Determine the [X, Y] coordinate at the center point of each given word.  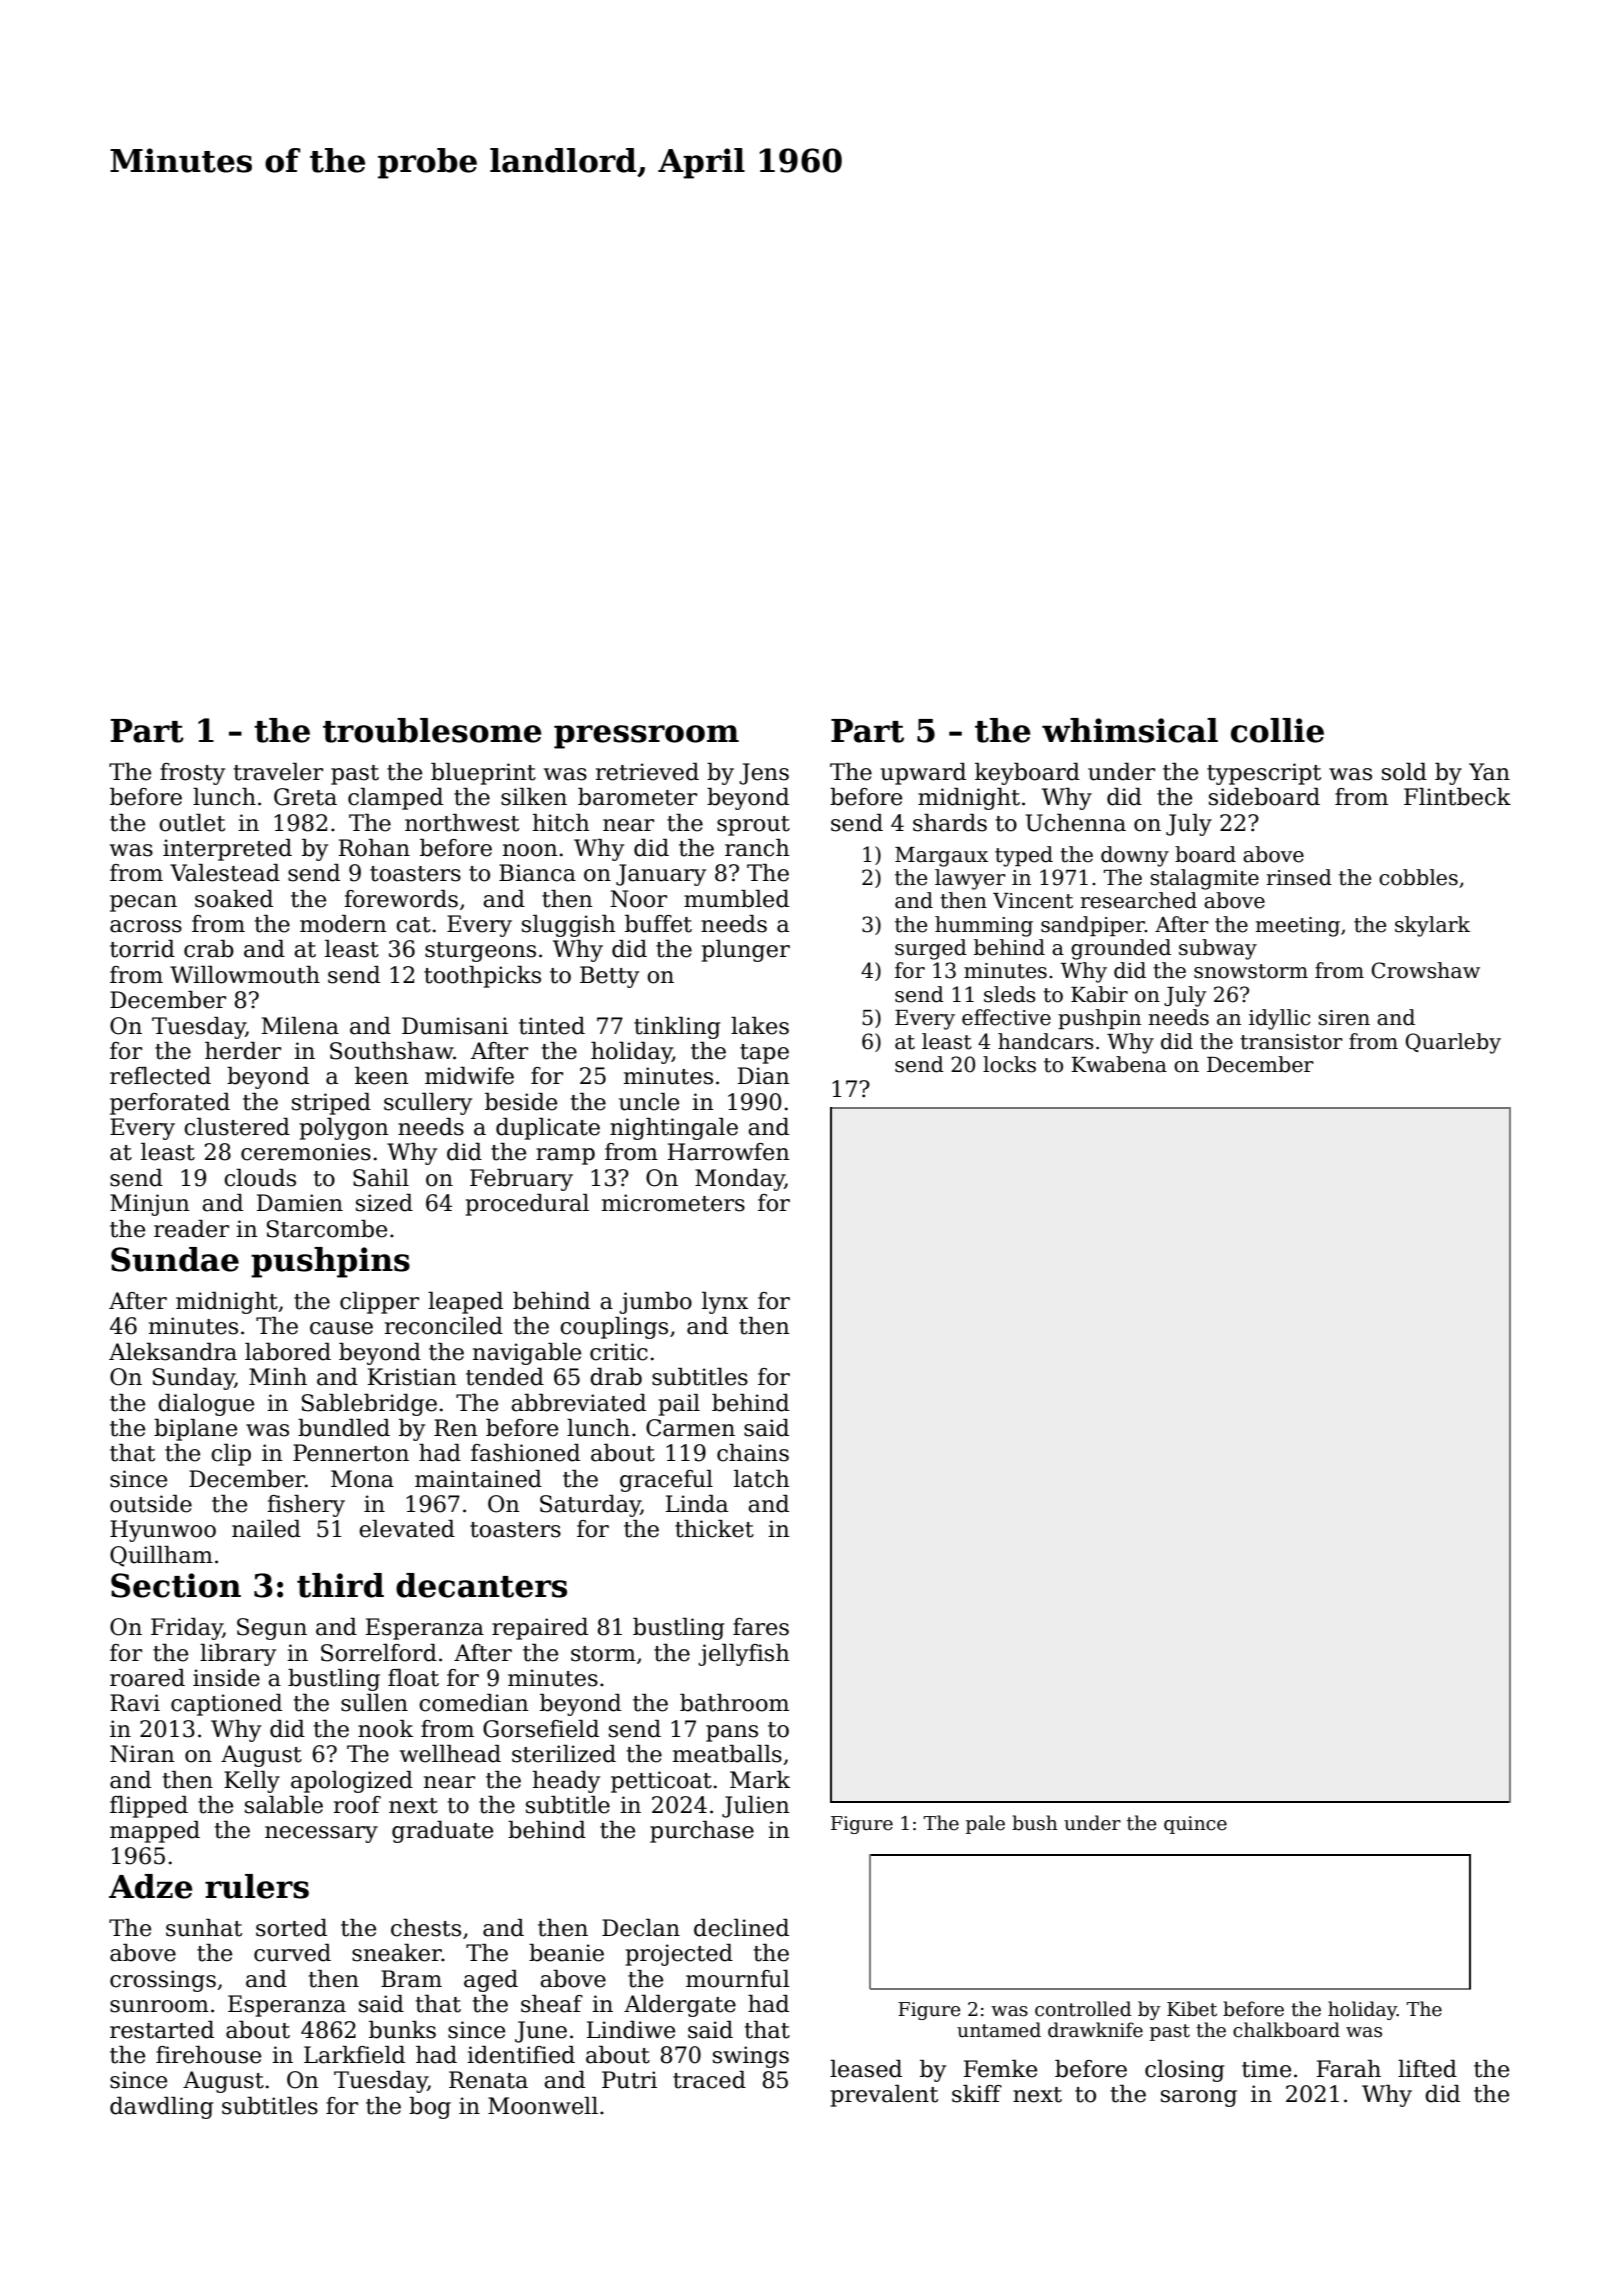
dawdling [162, 2108]
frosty [192, 774]
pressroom [646, 737]
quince [1195, 1825]
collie [1277, 730]
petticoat [661, 1782]
